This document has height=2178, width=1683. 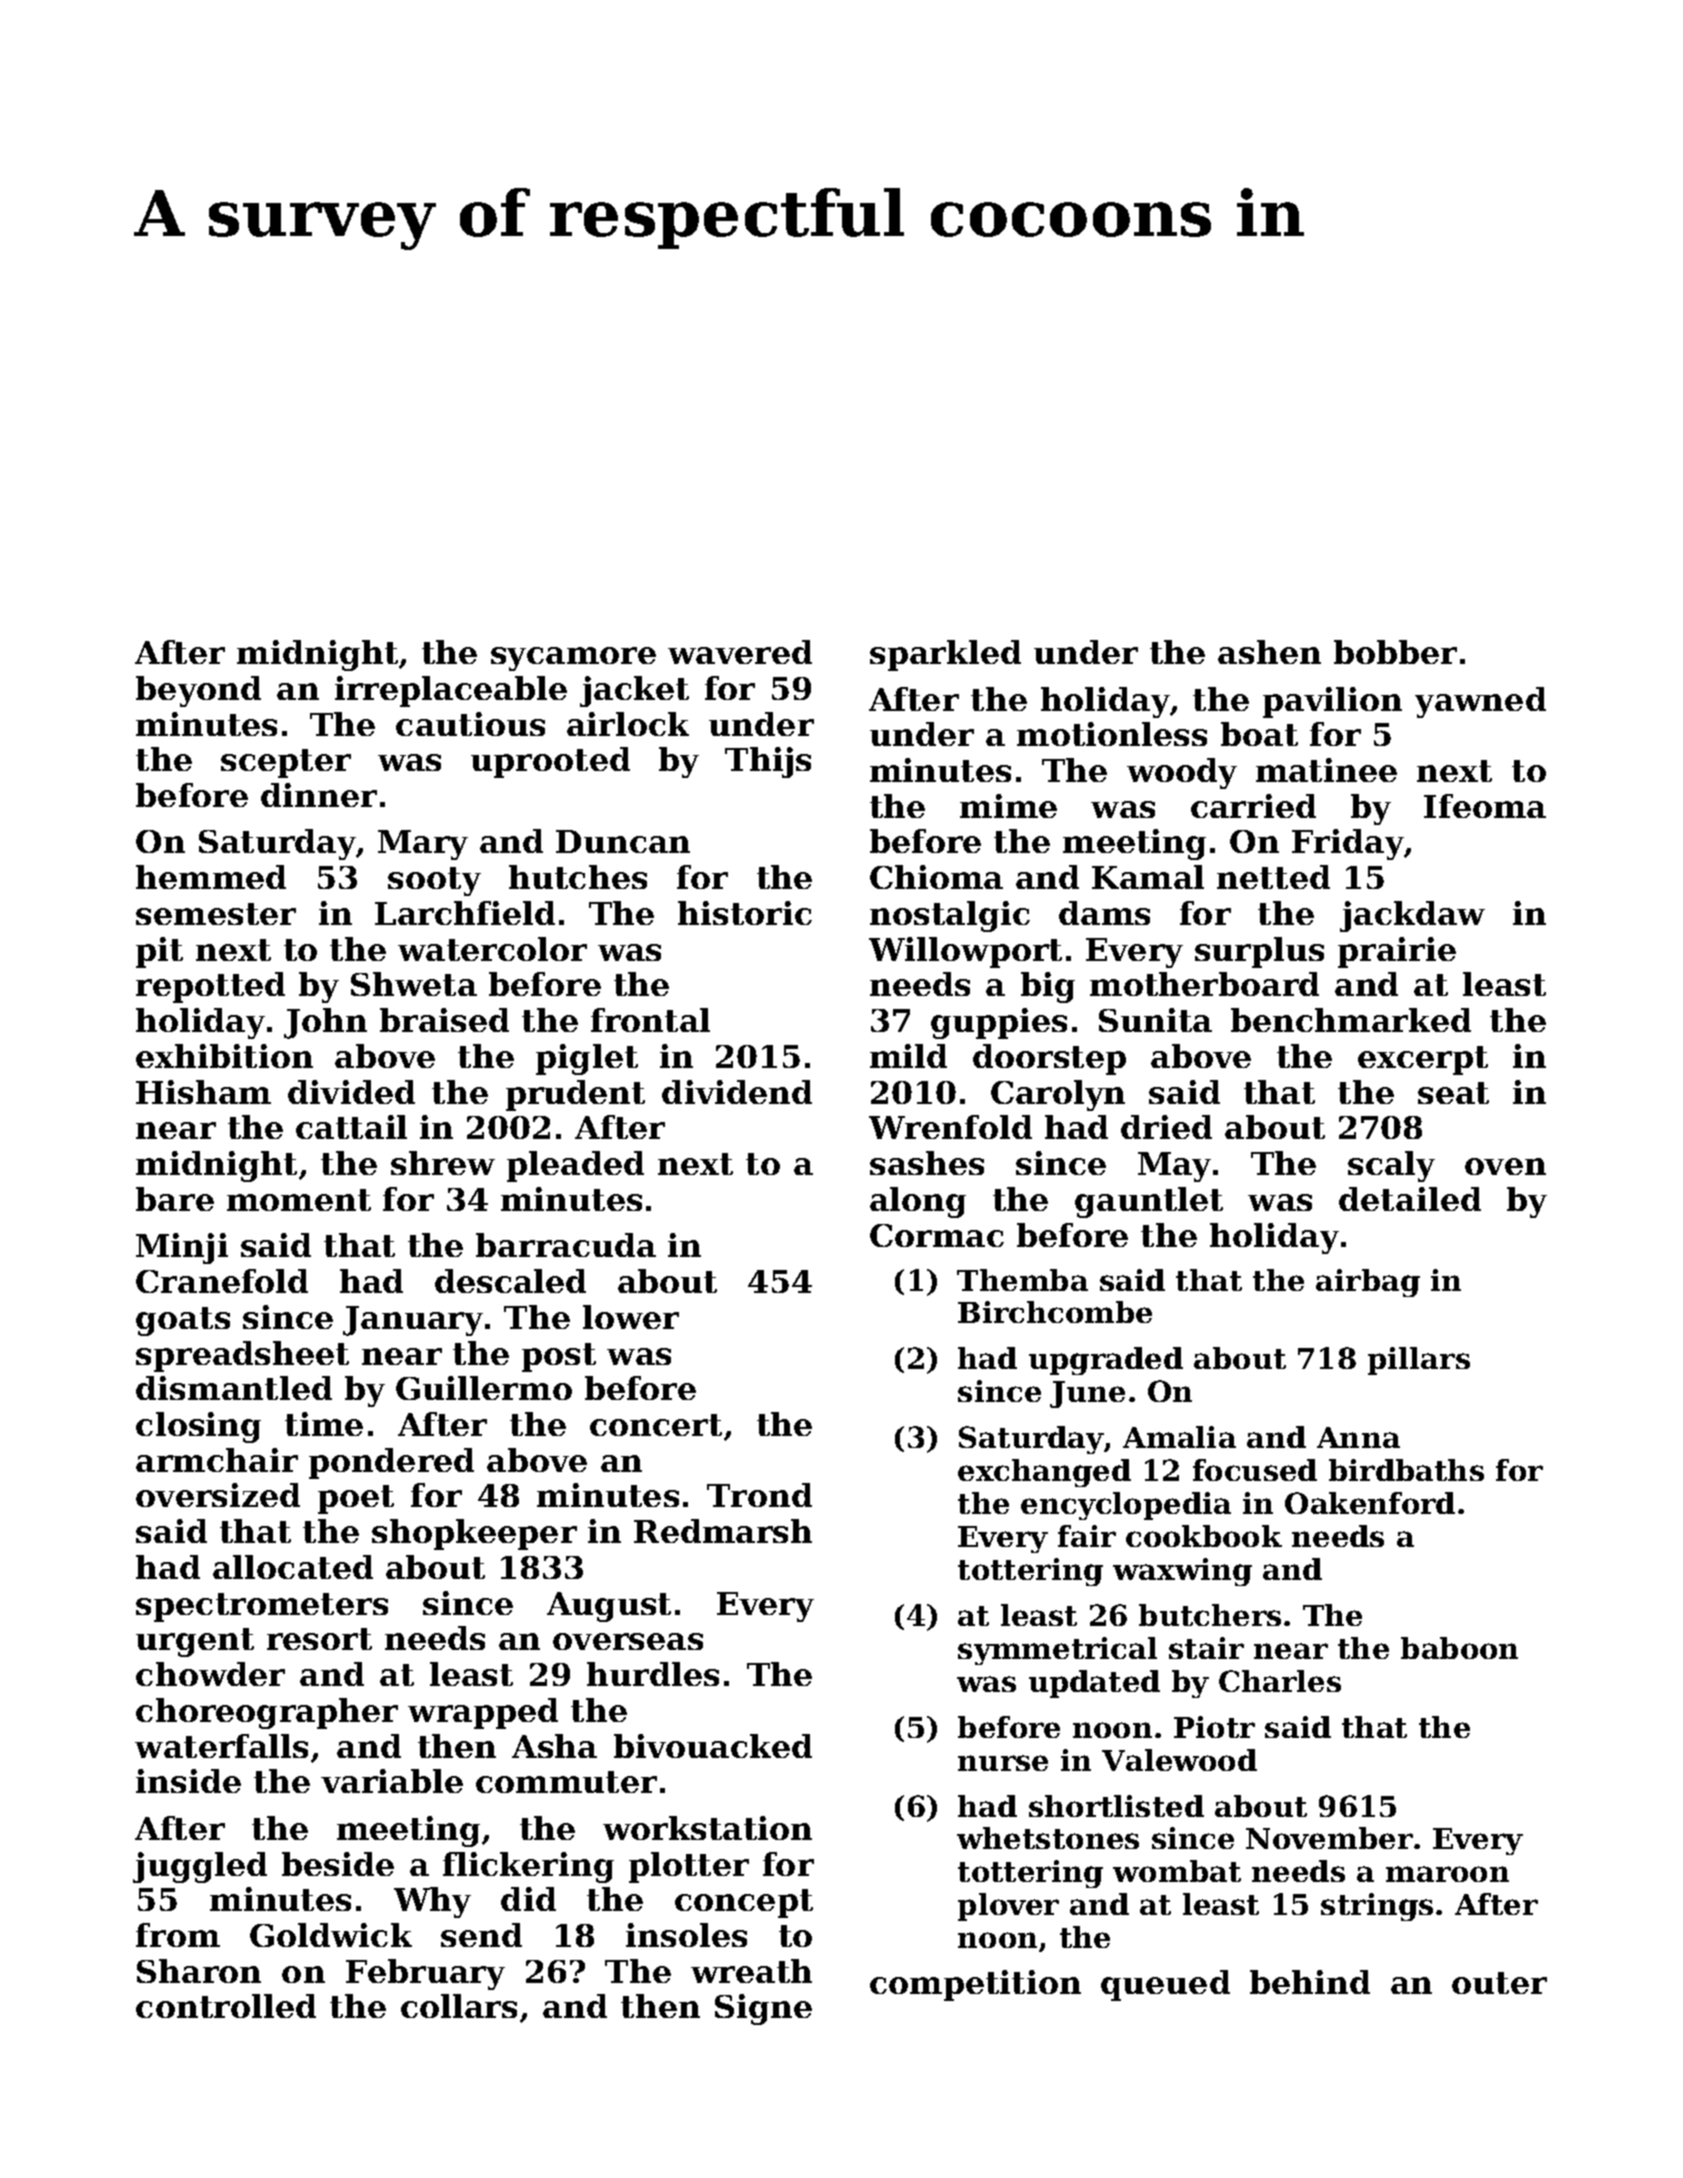 What do you see at coordinates (1459, 1648) in the document?
I see `baboon` at bounding box center [1459, 1648].
